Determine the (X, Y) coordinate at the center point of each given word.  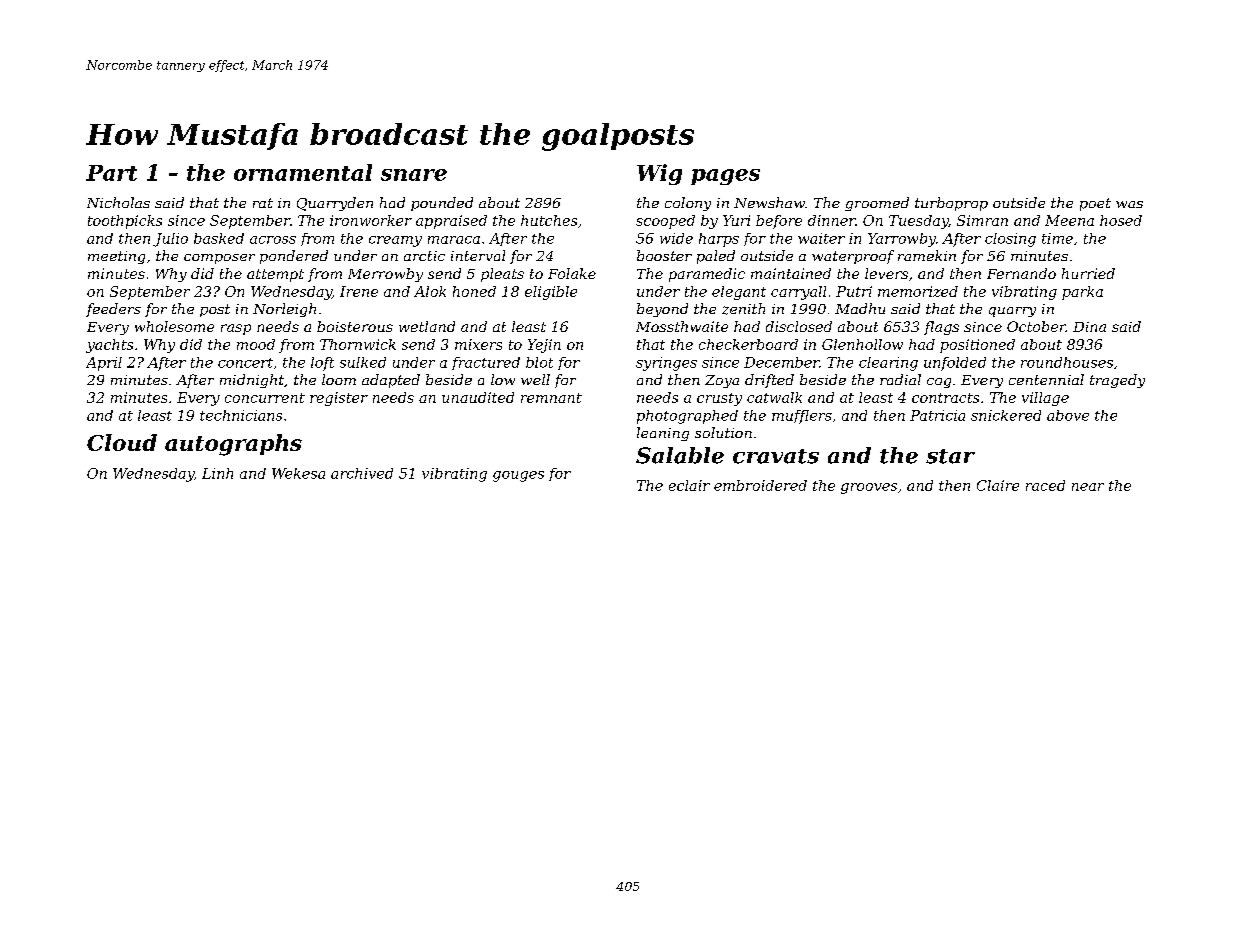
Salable (680, 455)
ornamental (303, 172)
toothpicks (125, 222)
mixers (478, 344)
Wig (659, 174)
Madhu (860, 308)
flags (941, 328)
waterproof (853, 257)
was (1129, 204)
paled (716, 257)
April (104, 364)
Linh (217, 473)
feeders (113, 310)
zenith (743, 309)
